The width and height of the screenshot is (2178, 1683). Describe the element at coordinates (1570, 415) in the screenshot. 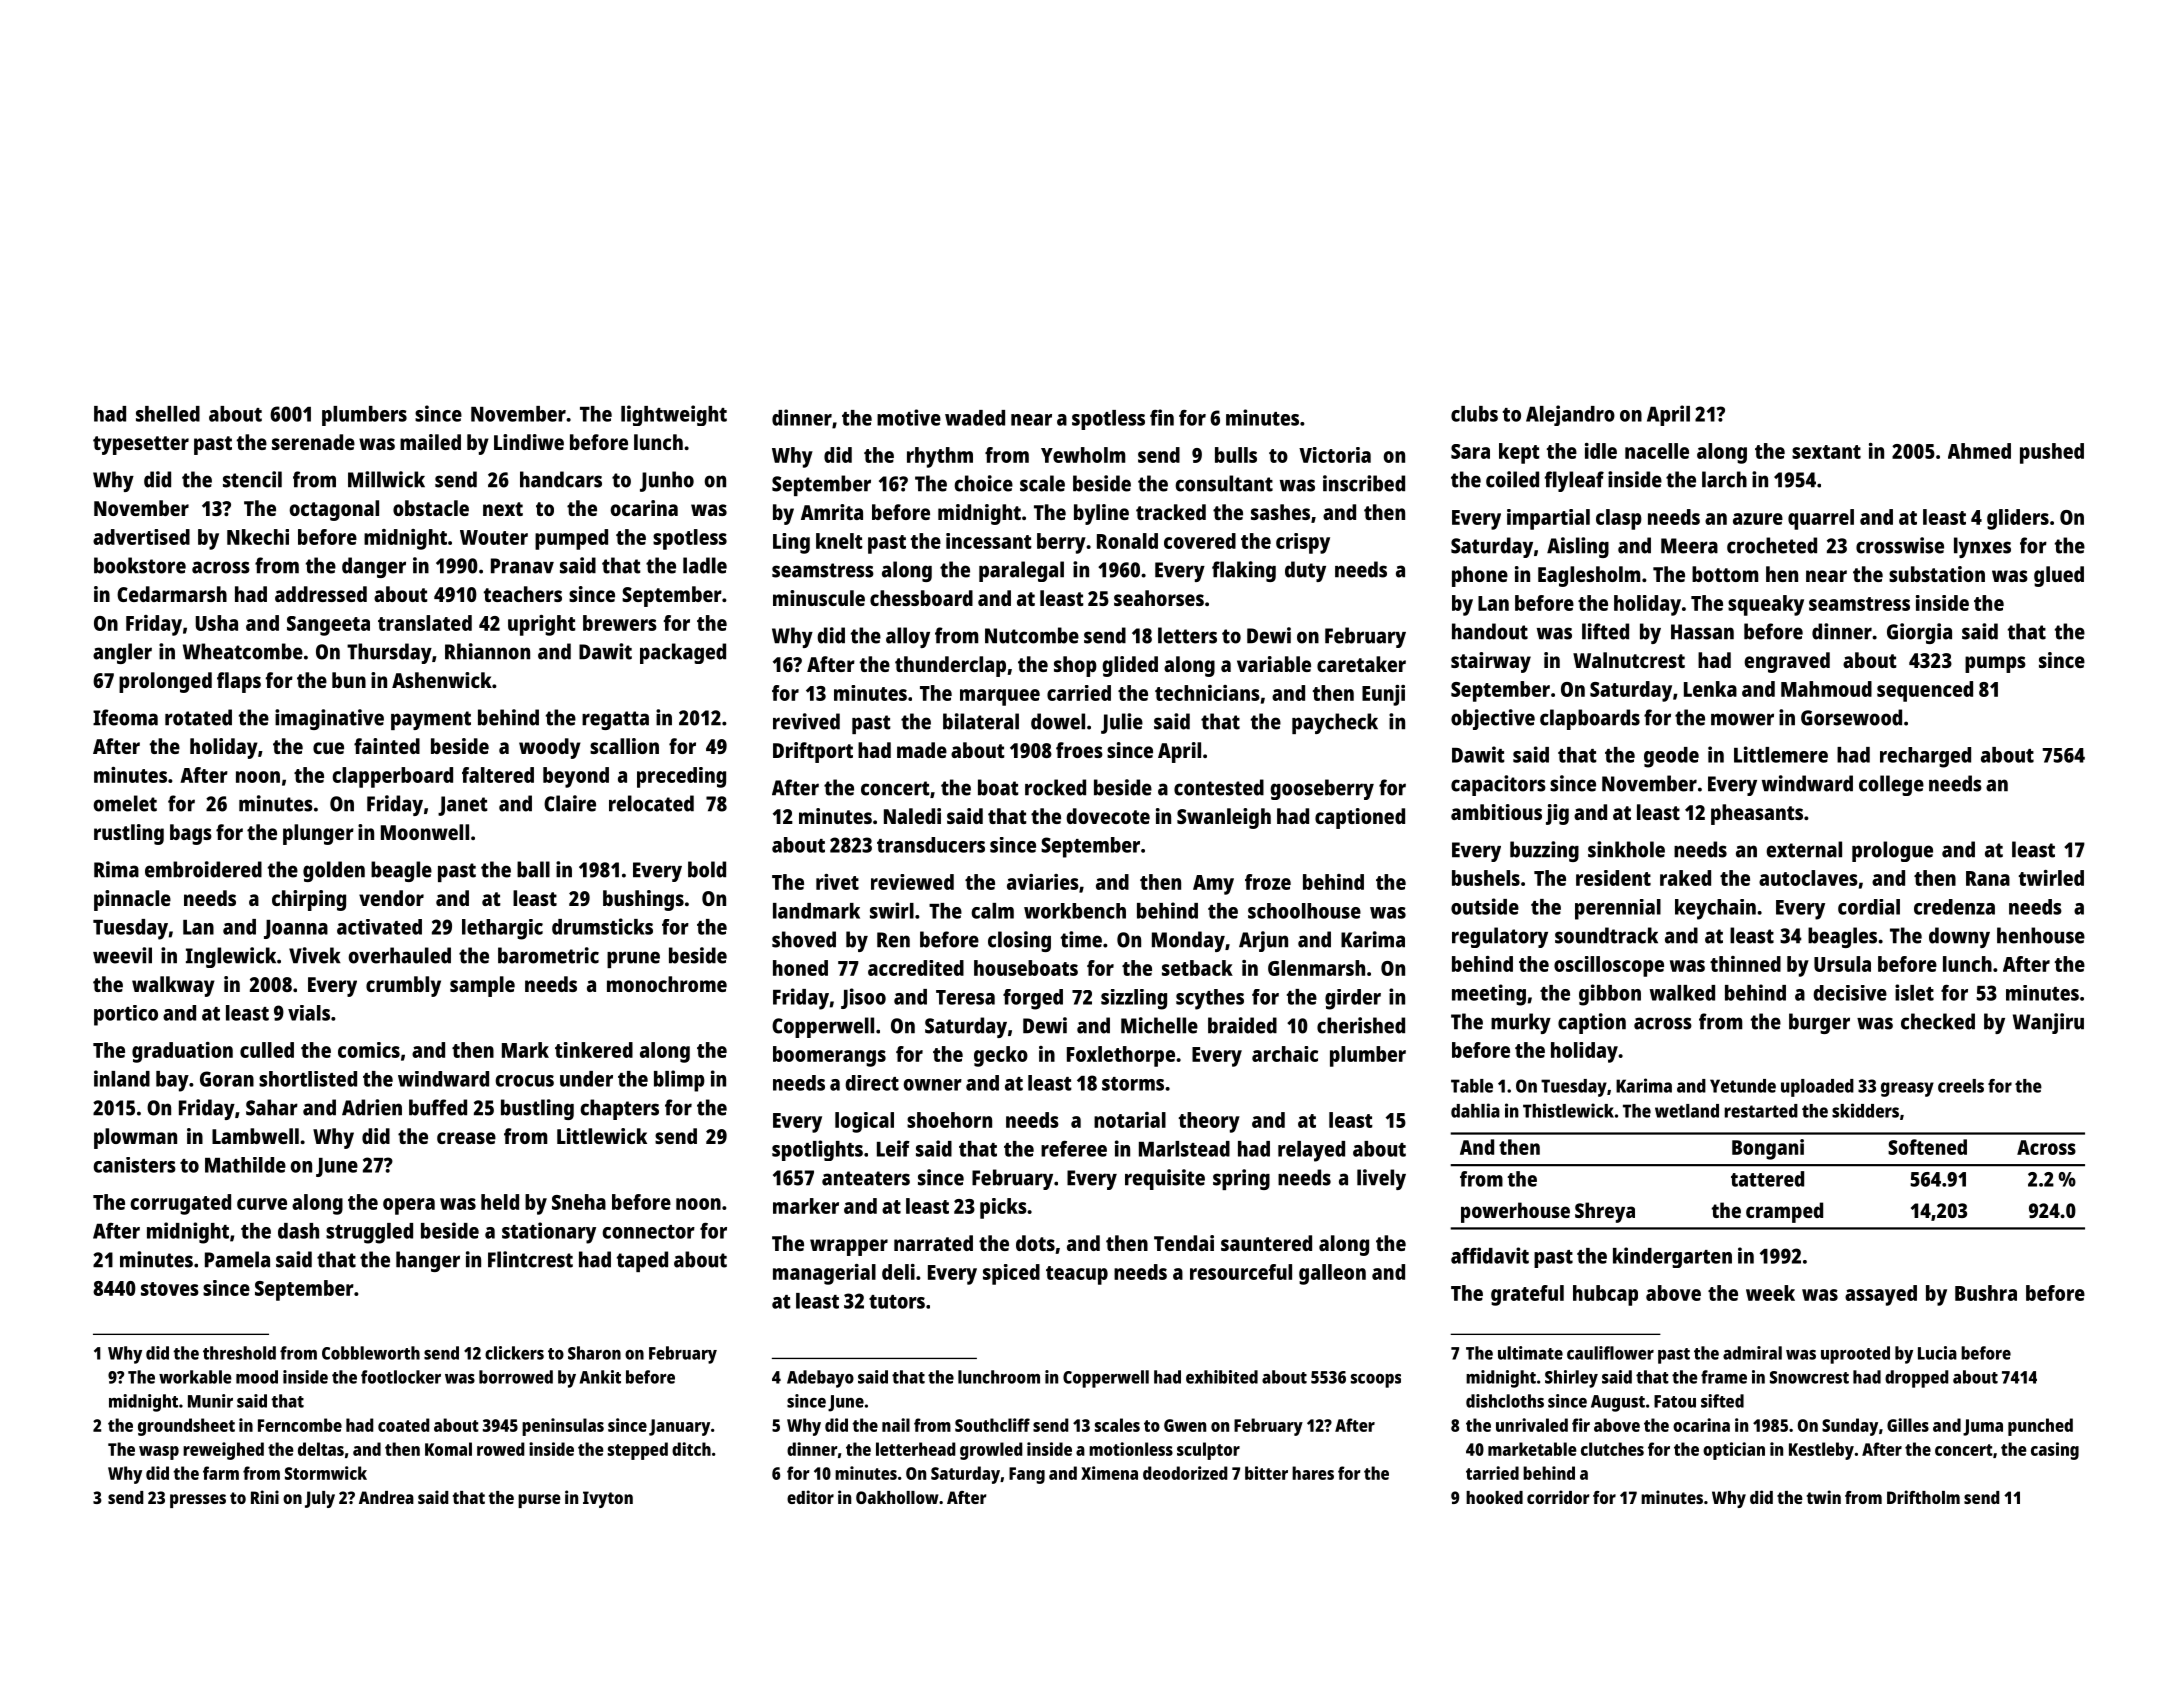

I see `Alejandro` at that location.
